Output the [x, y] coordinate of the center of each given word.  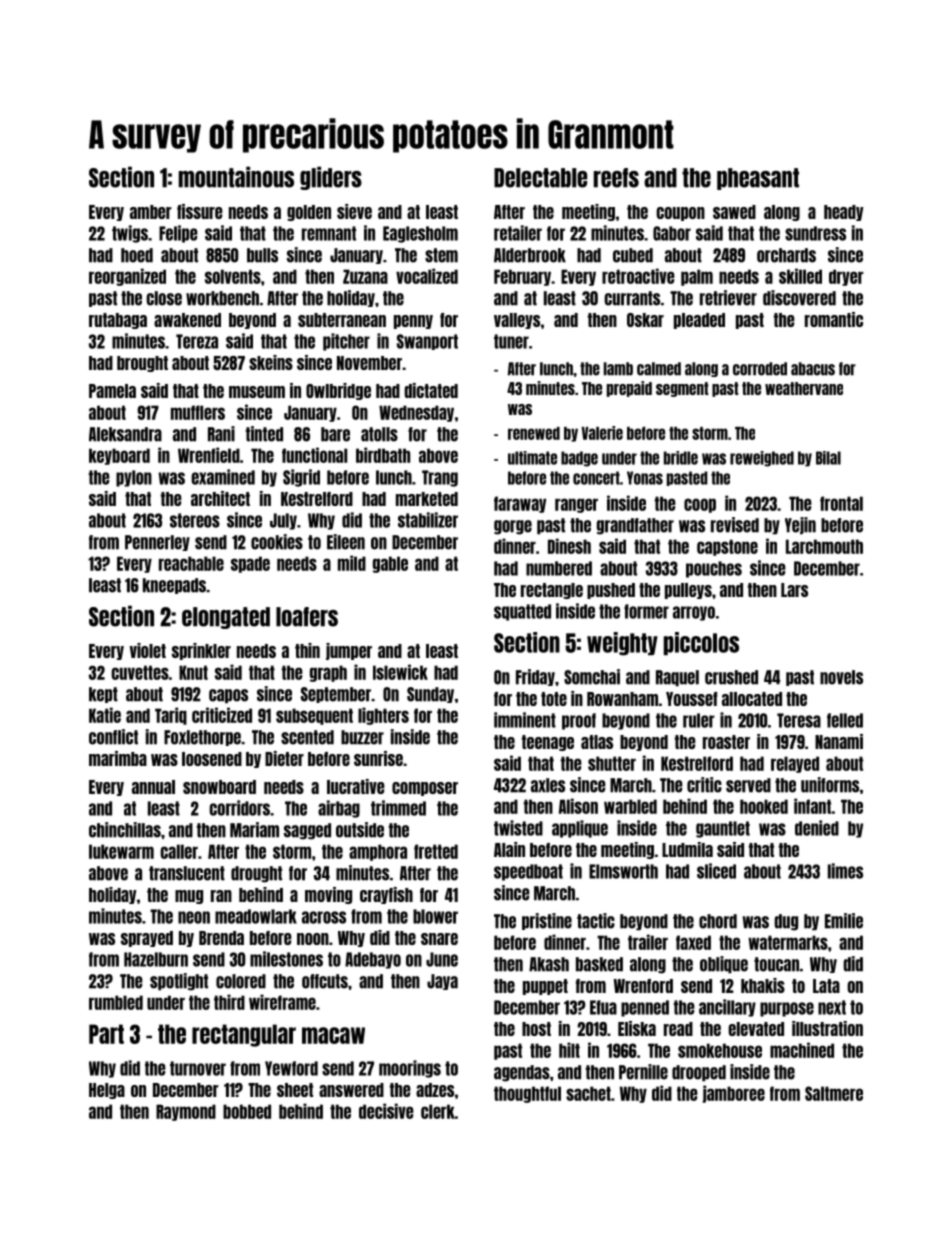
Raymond [186, 1112]
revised [735, 525]
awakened [187, 320]
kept [103, 695]
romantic [834, 319]
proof [579, 721]
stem [441, 255]
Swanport [427, 342]
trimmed [398, 808]
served [748, 785]
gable [390, 564]
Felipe [178, 234]
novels [841, 677]
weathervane [804, 388]
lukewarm [121, 851]
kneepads [174, 586]
